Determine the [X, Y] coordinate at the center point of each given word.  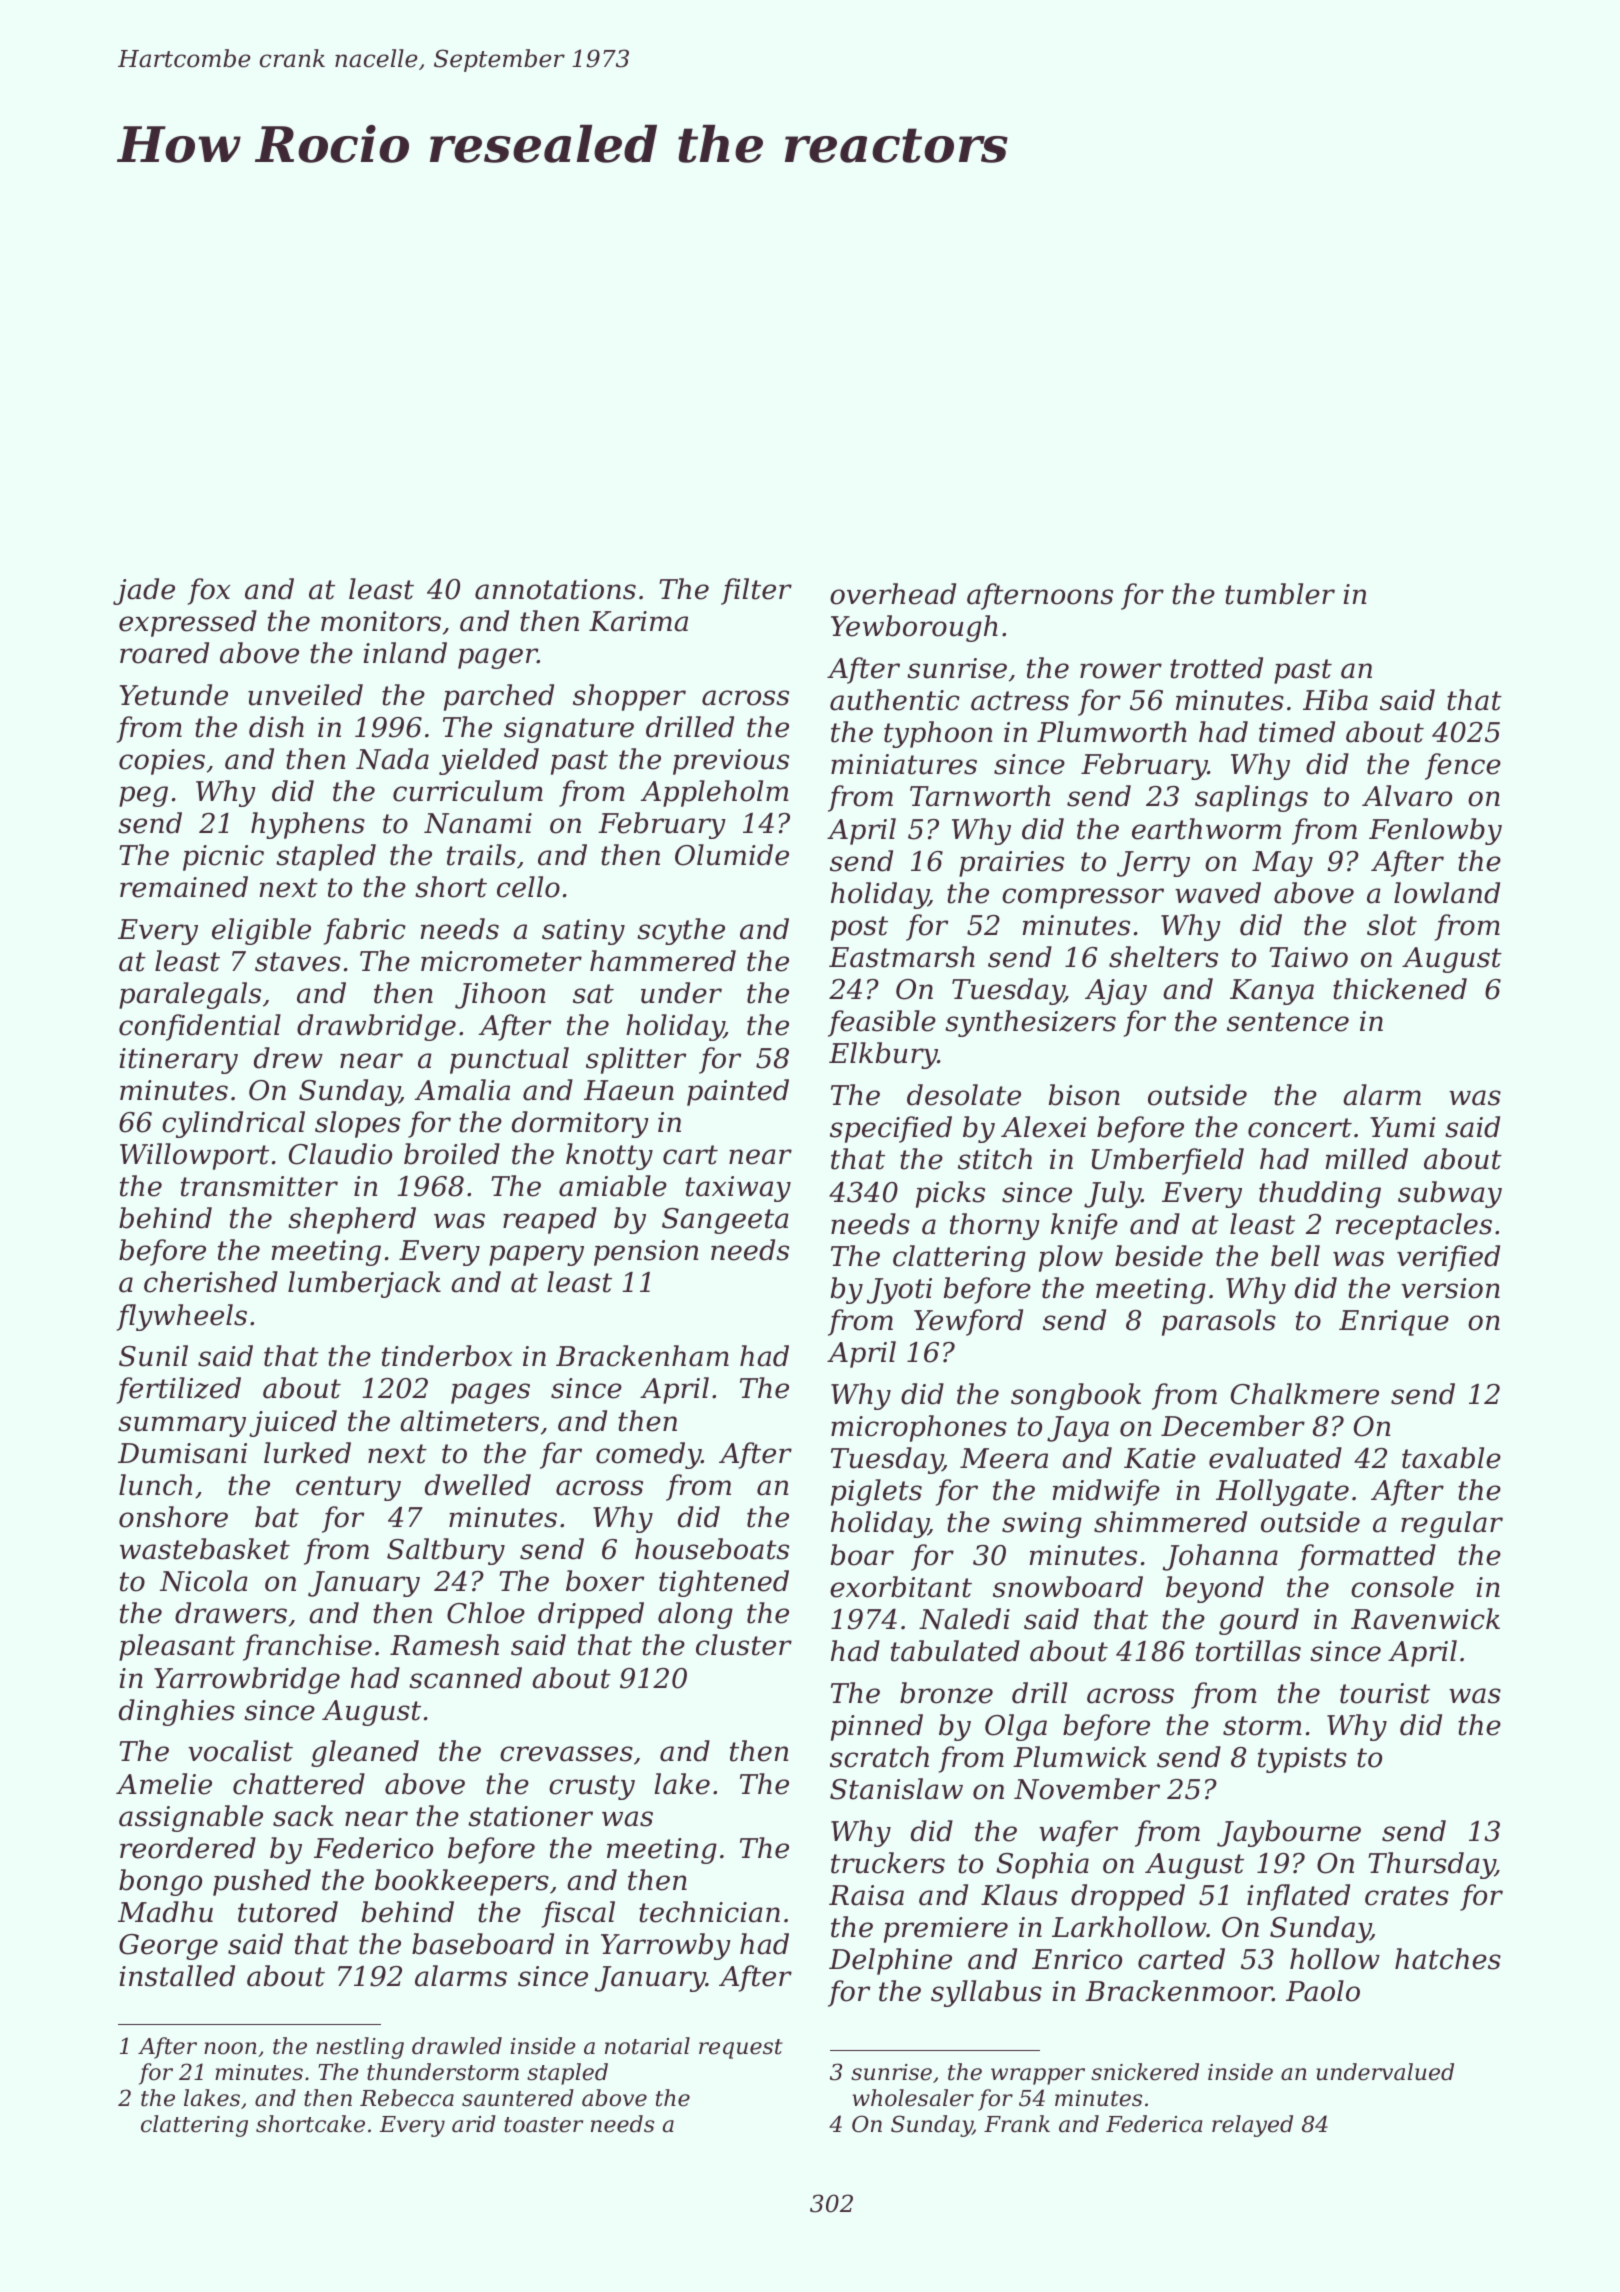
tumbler [1280, 594]
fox [209, 591]
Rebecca [407, 2098]
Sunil [153, 1356]
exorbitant [901, 1587]
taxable [1451, 1458]
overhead [893, 594]
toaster [543, 2125]
